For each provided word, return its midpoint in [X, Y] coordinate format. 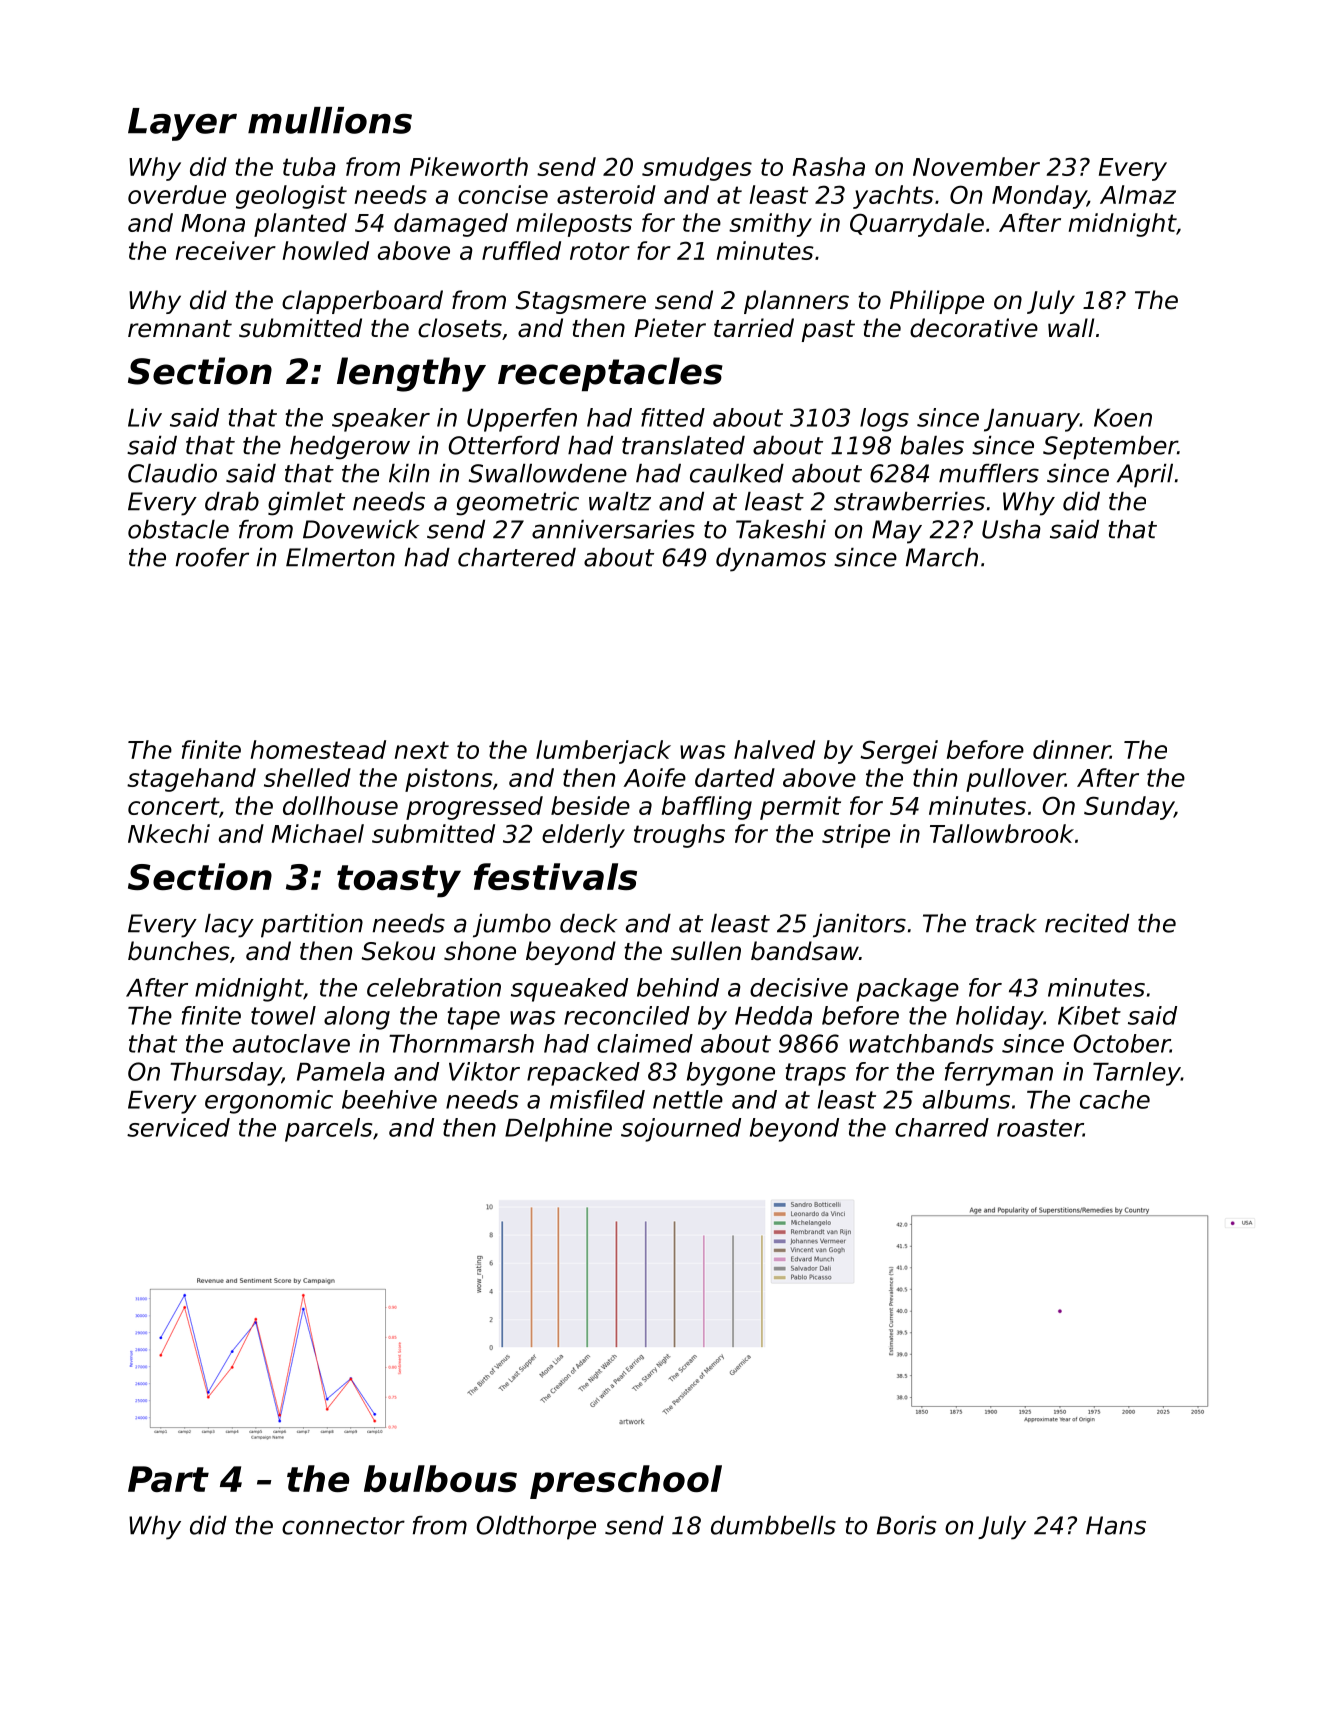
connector [343, 1526]
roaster [1040, 1128]
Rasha [829, 166]
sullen [706, 951]
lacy [229, 926]
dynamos [771, 560]
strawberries [909, 501]
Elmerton [340, 557]
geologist [291, 197]
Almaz [1138, 194]
